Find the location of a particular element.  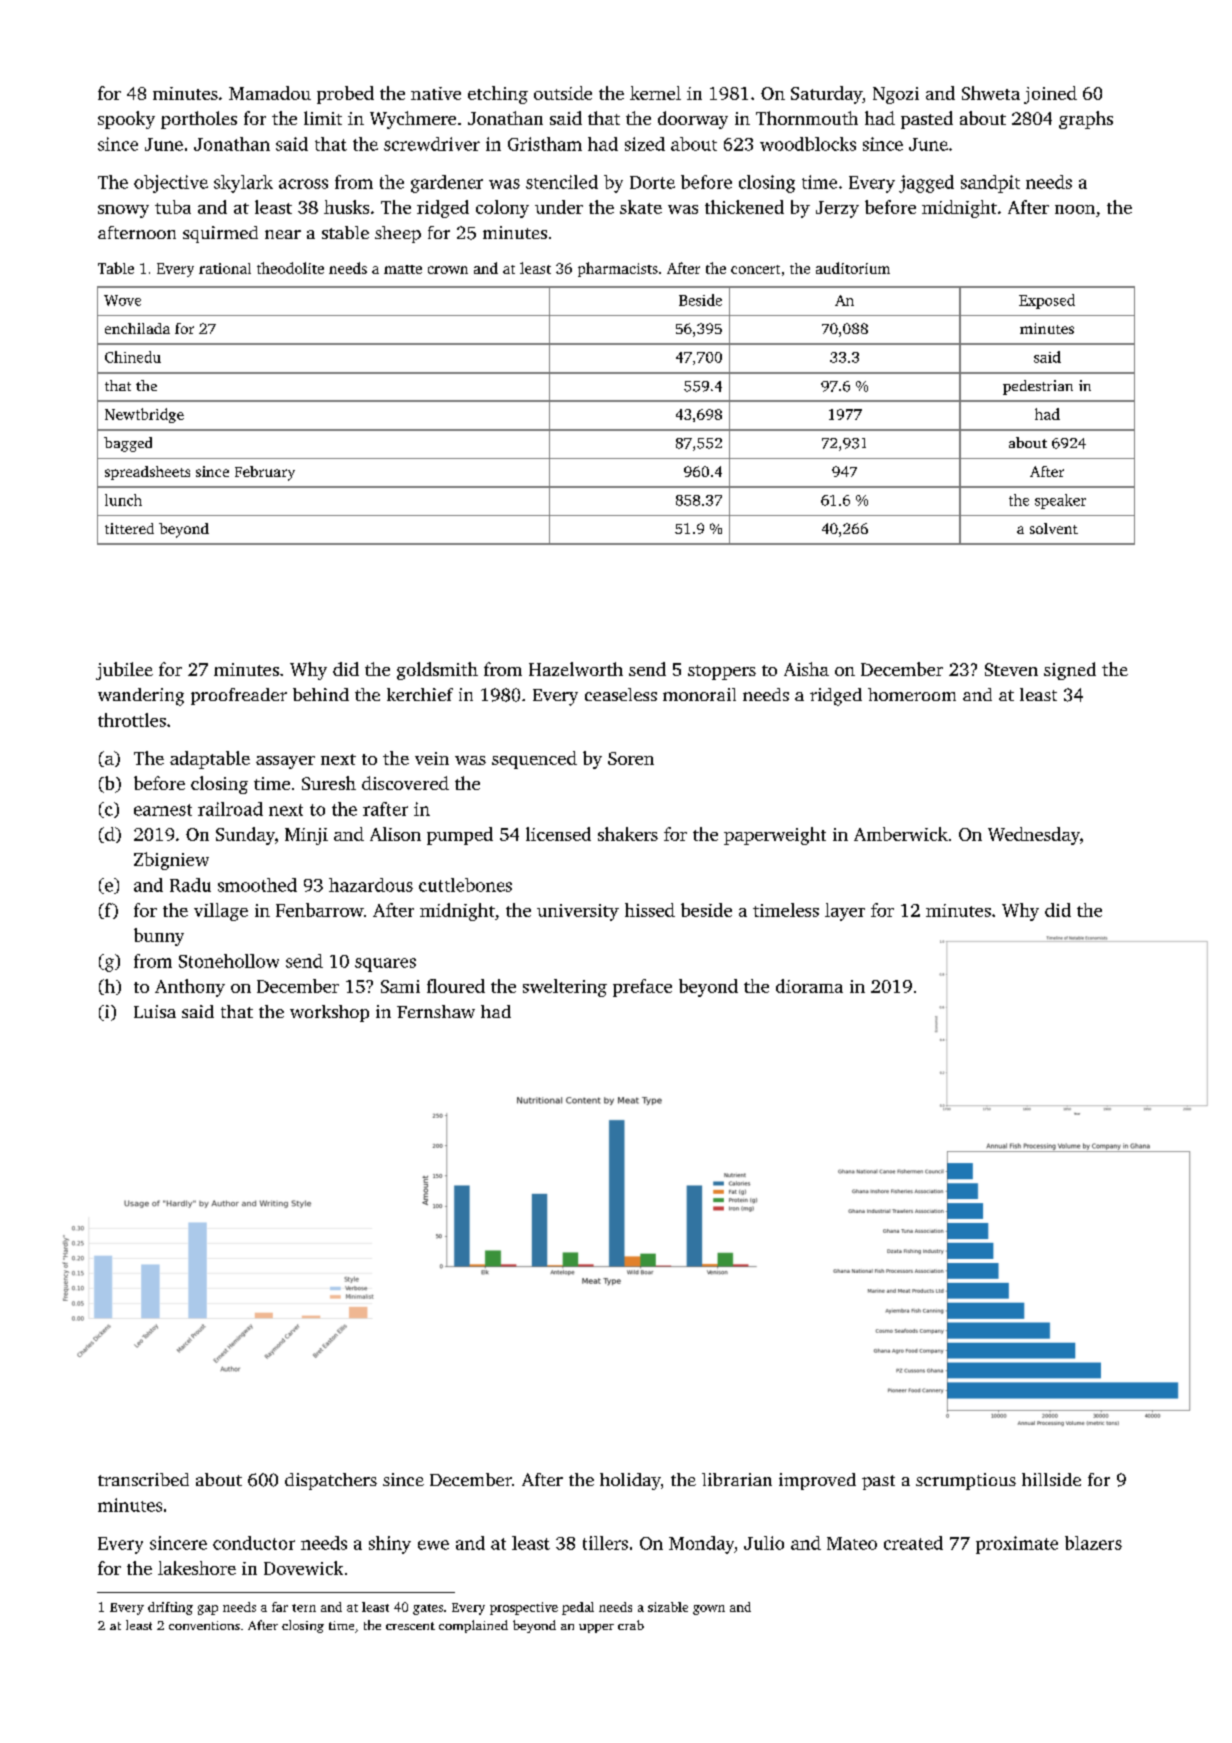

librarian is located at coordinates (737, 1479).
